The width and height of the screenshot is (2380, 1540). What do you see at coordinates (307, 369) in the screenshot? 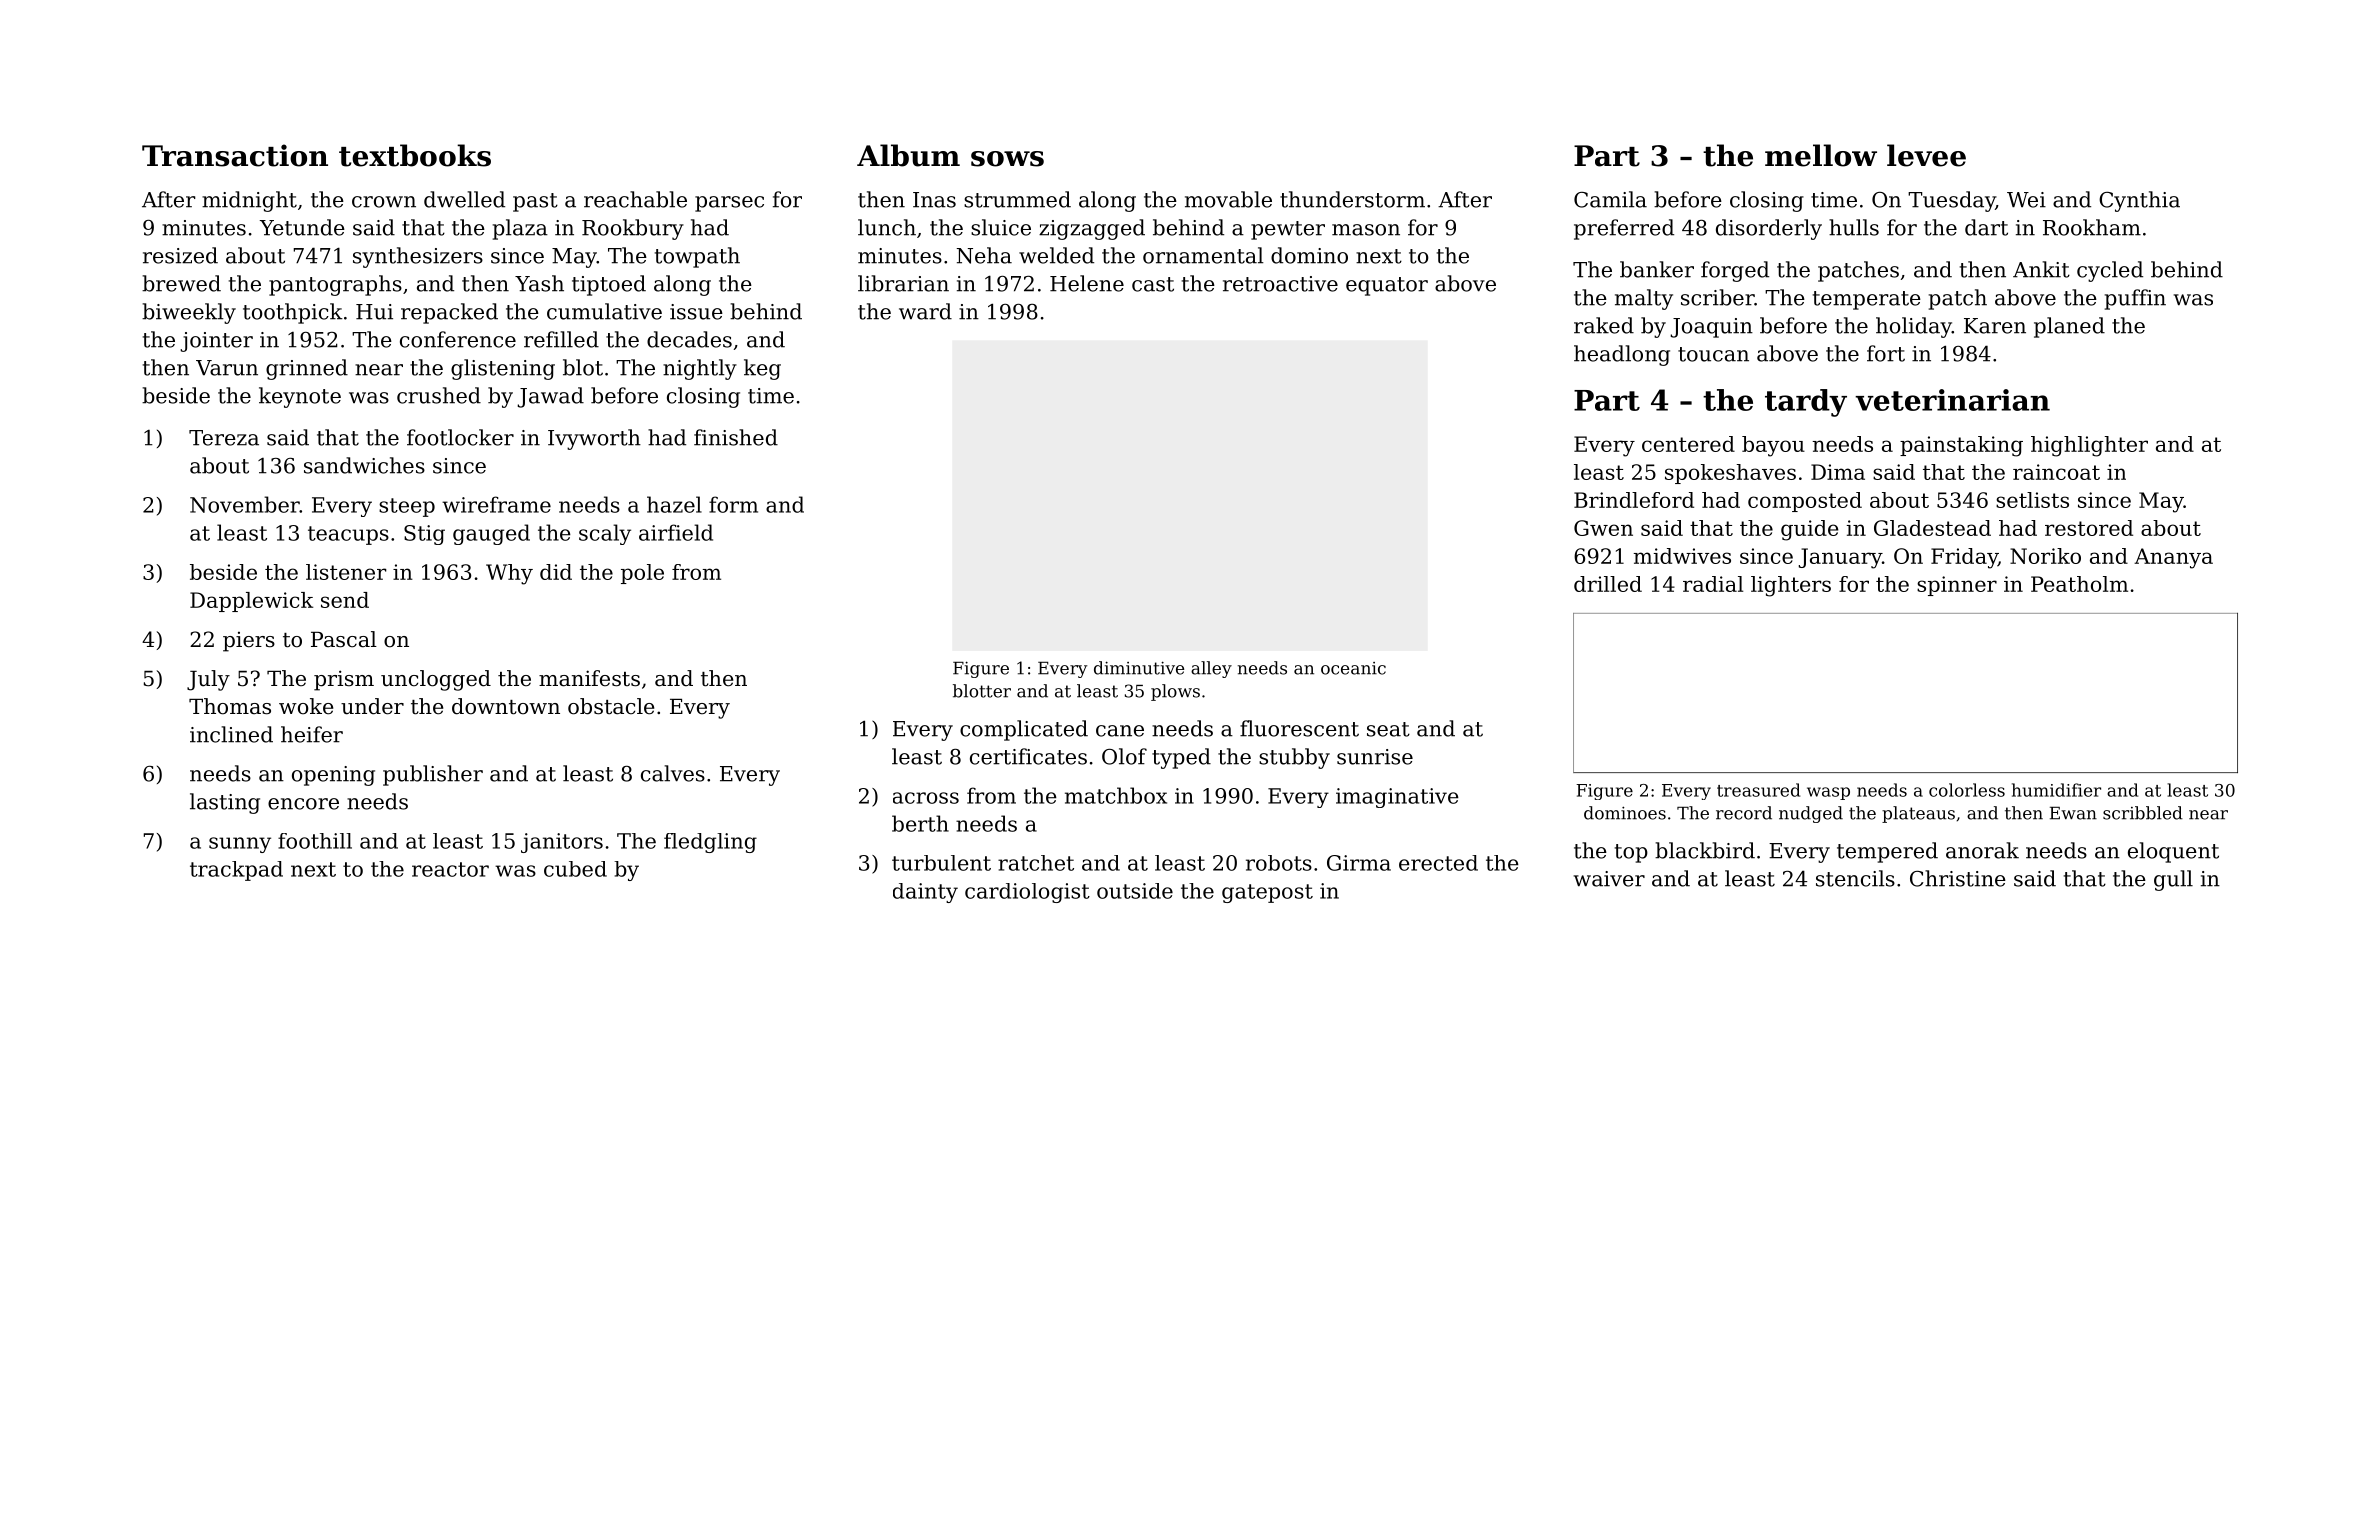
I see `grinned` at bounding box center [307, 369].
